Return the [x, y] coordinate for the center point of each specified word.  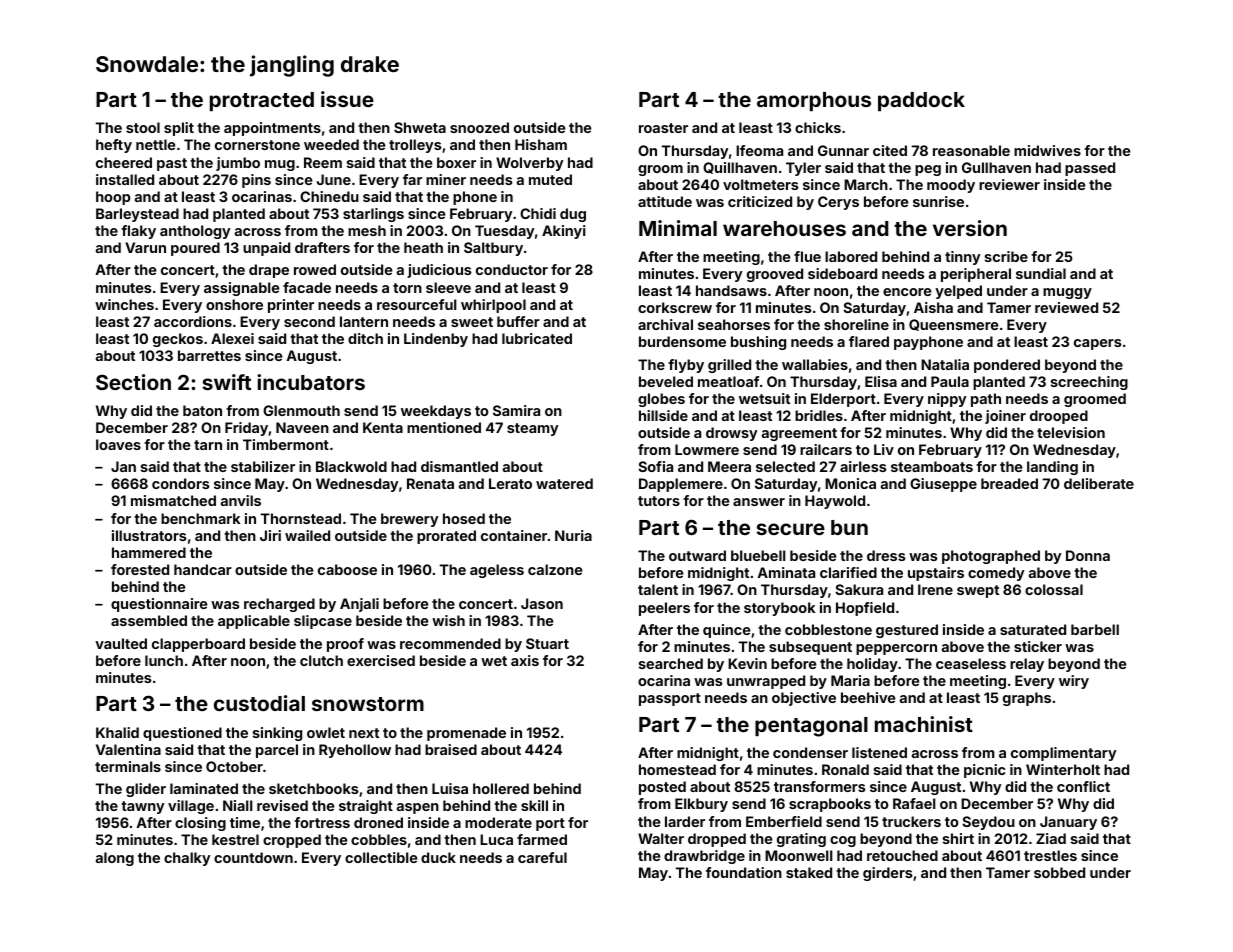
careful [542, 857]
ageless [497, 571]
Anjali [359, 605]
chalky [187, 859]
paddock [921, 101]
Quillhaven [740, 168]
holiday [872, 665]
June [334, 179]
